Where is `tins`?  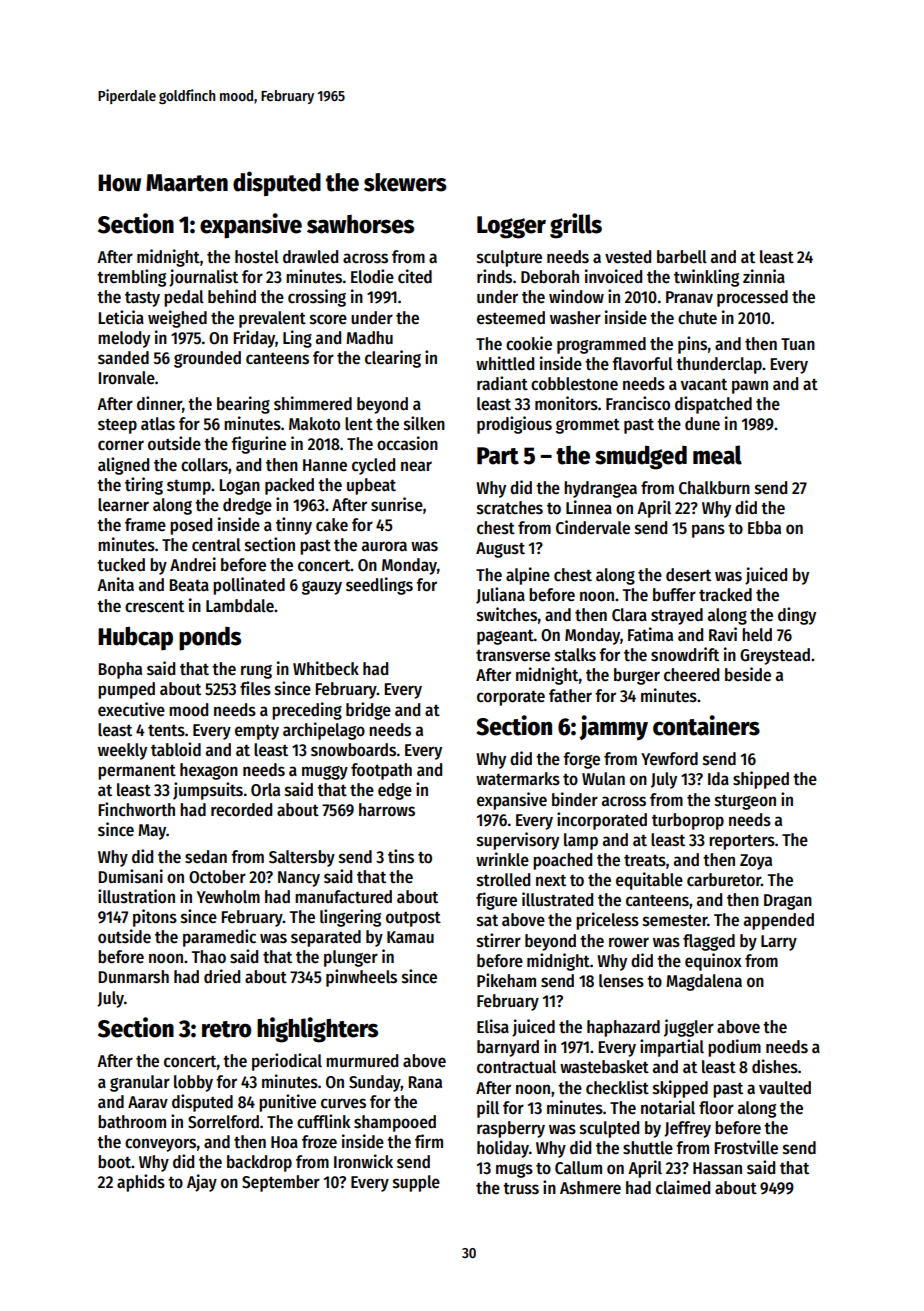
tins is located at coordinates (401, 856).
